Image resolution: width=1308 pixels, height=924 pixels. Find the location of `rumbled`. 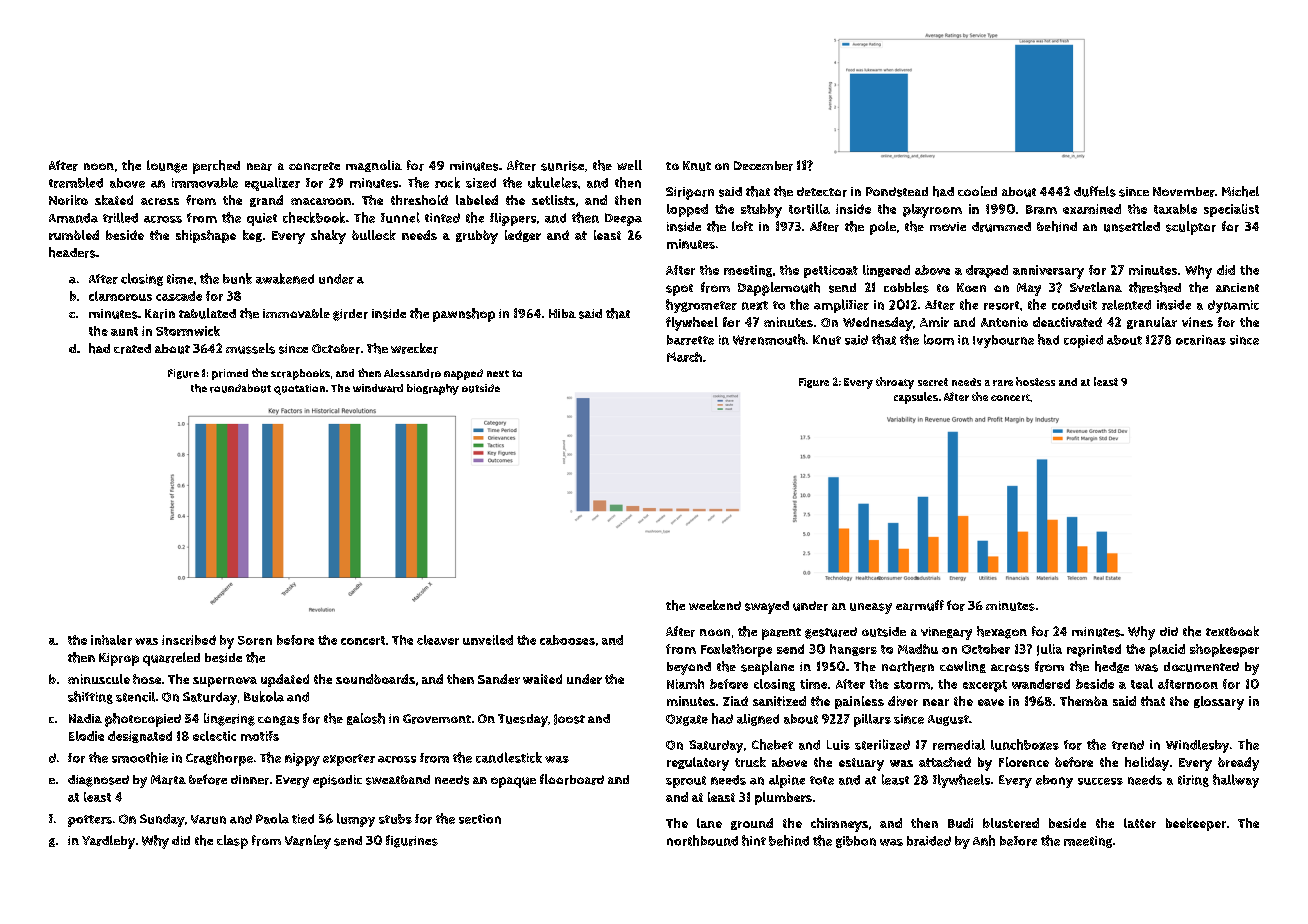

rumbled is located at coordinates (74, 235).
